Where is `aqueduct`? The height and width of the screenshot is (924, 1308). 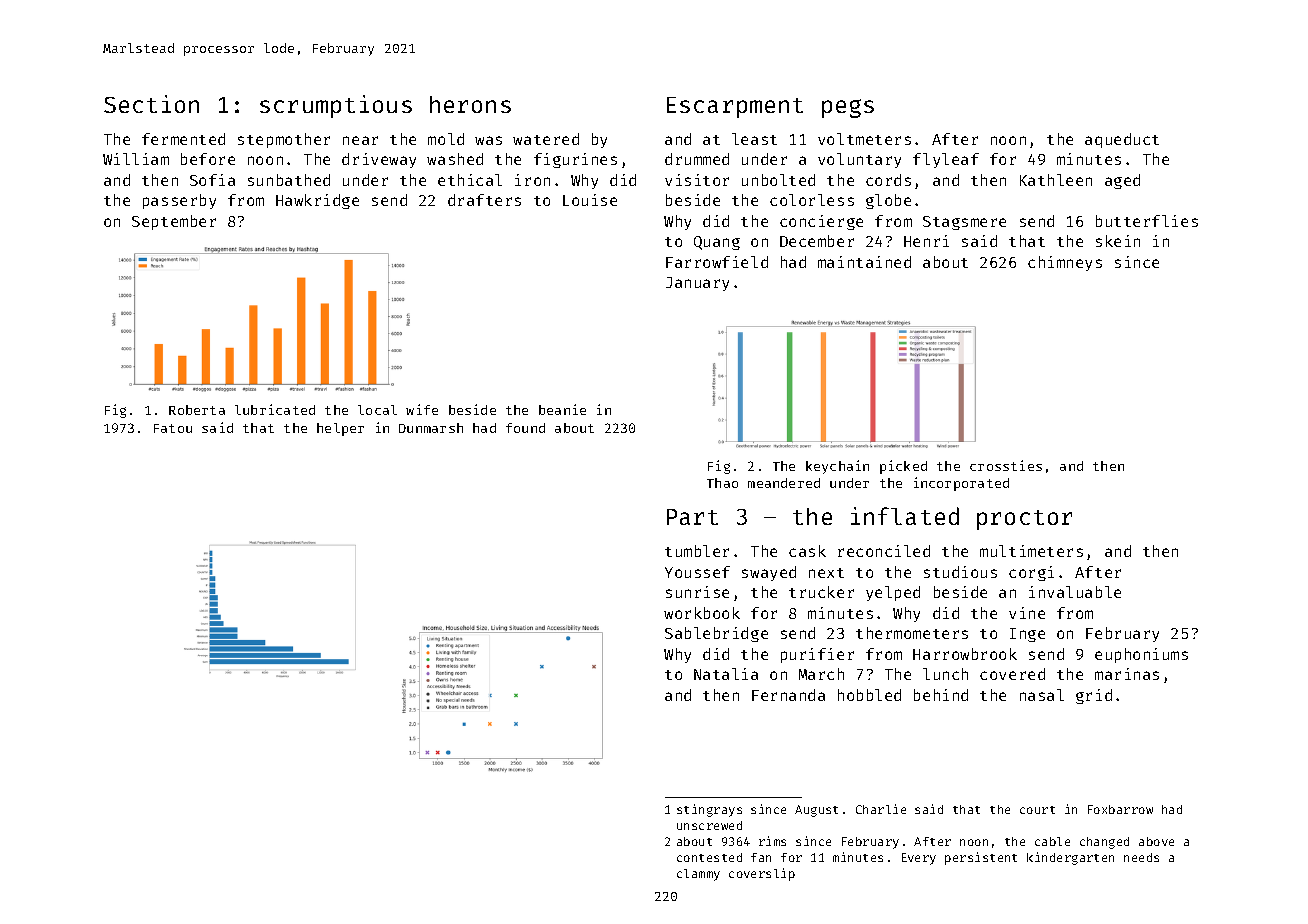 aqueduct is located at coordinates (1122, 140).
